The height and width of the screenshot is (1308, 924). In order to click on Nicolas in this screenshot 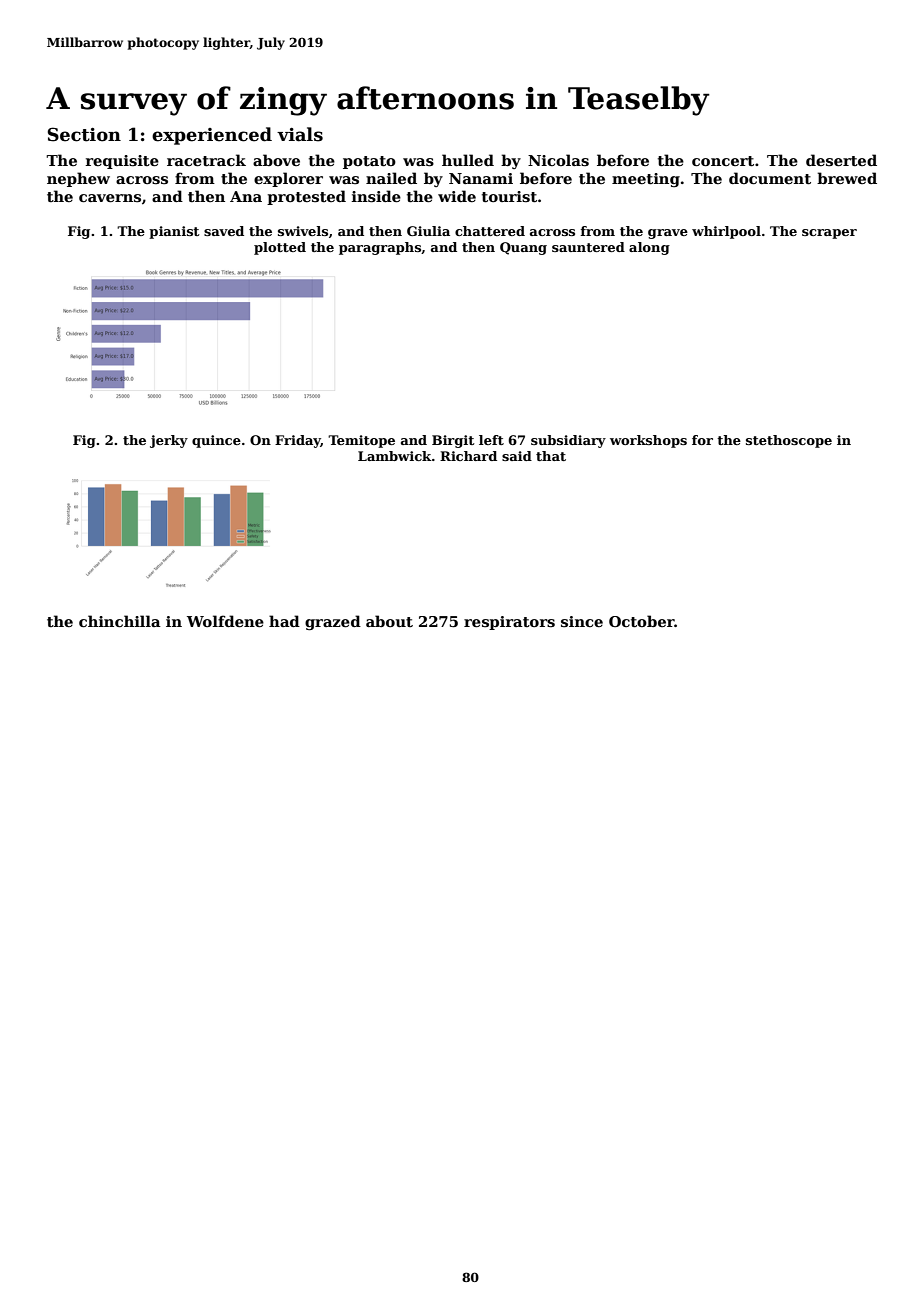, I will do `click(558, 160)`.
